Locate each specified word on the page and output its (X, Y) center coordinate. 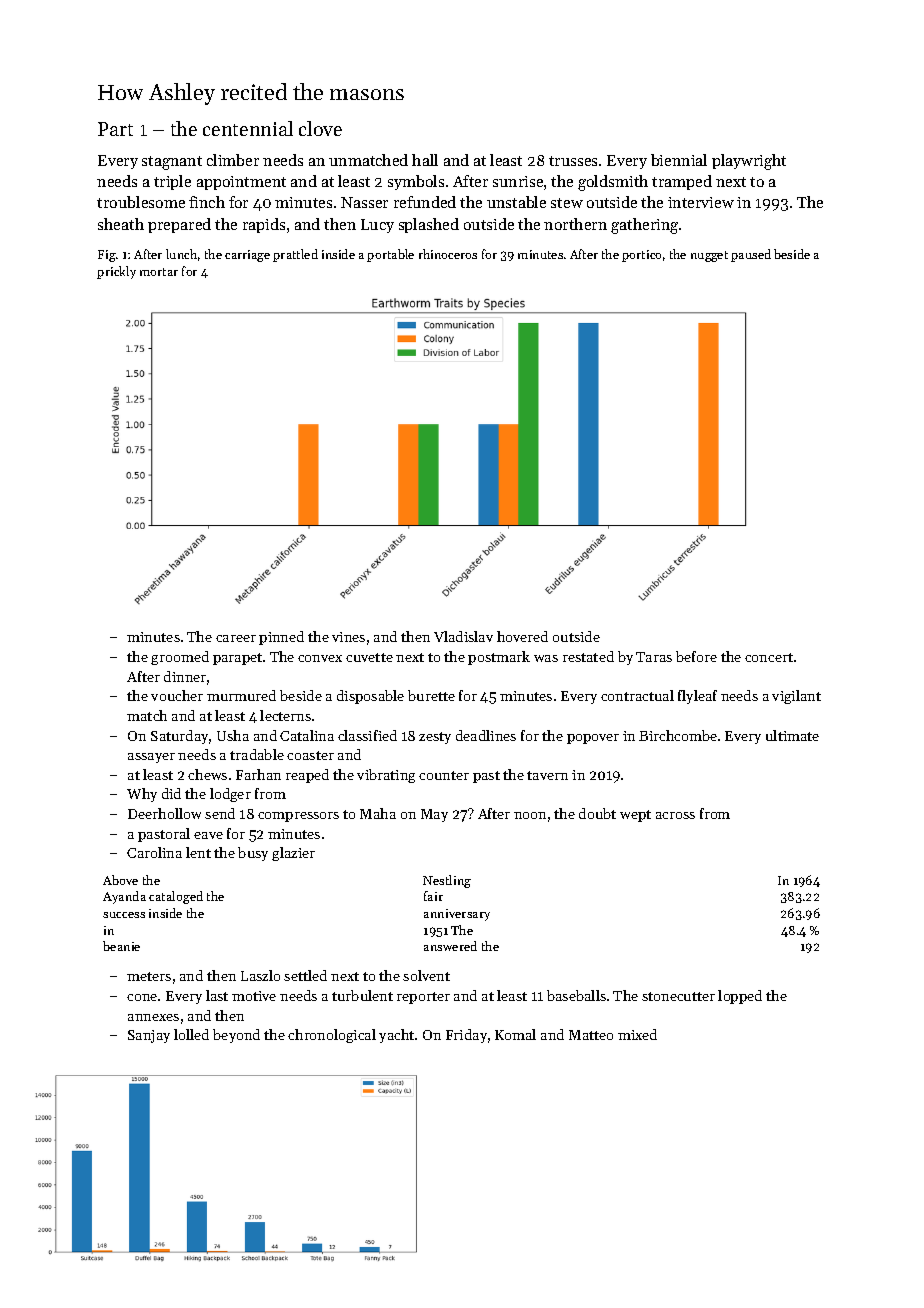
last (217, 995)
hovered (522, 636)
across (675, 815)
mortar (159, 272)
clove (320, 128)
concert (769, 657)
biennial (679, 160)
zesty (435, 738)
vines (348, 637)
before (696, 656)
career (236, 638)
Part (115, 129)
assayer (151, 758)
